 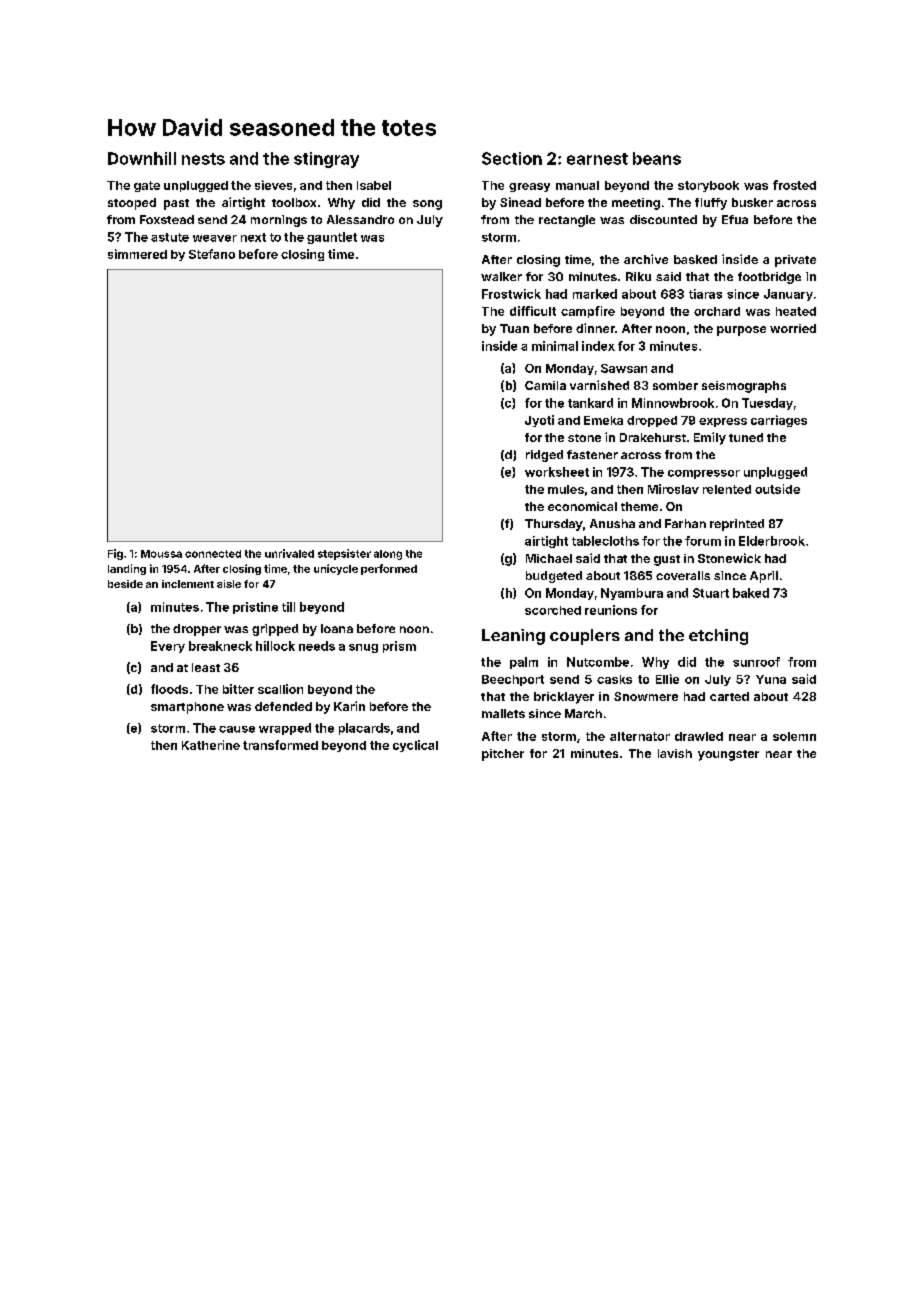 What do you see at coordinates (503, 755) in the page?
I see `pitcher` at bounding box center [503, 755].
